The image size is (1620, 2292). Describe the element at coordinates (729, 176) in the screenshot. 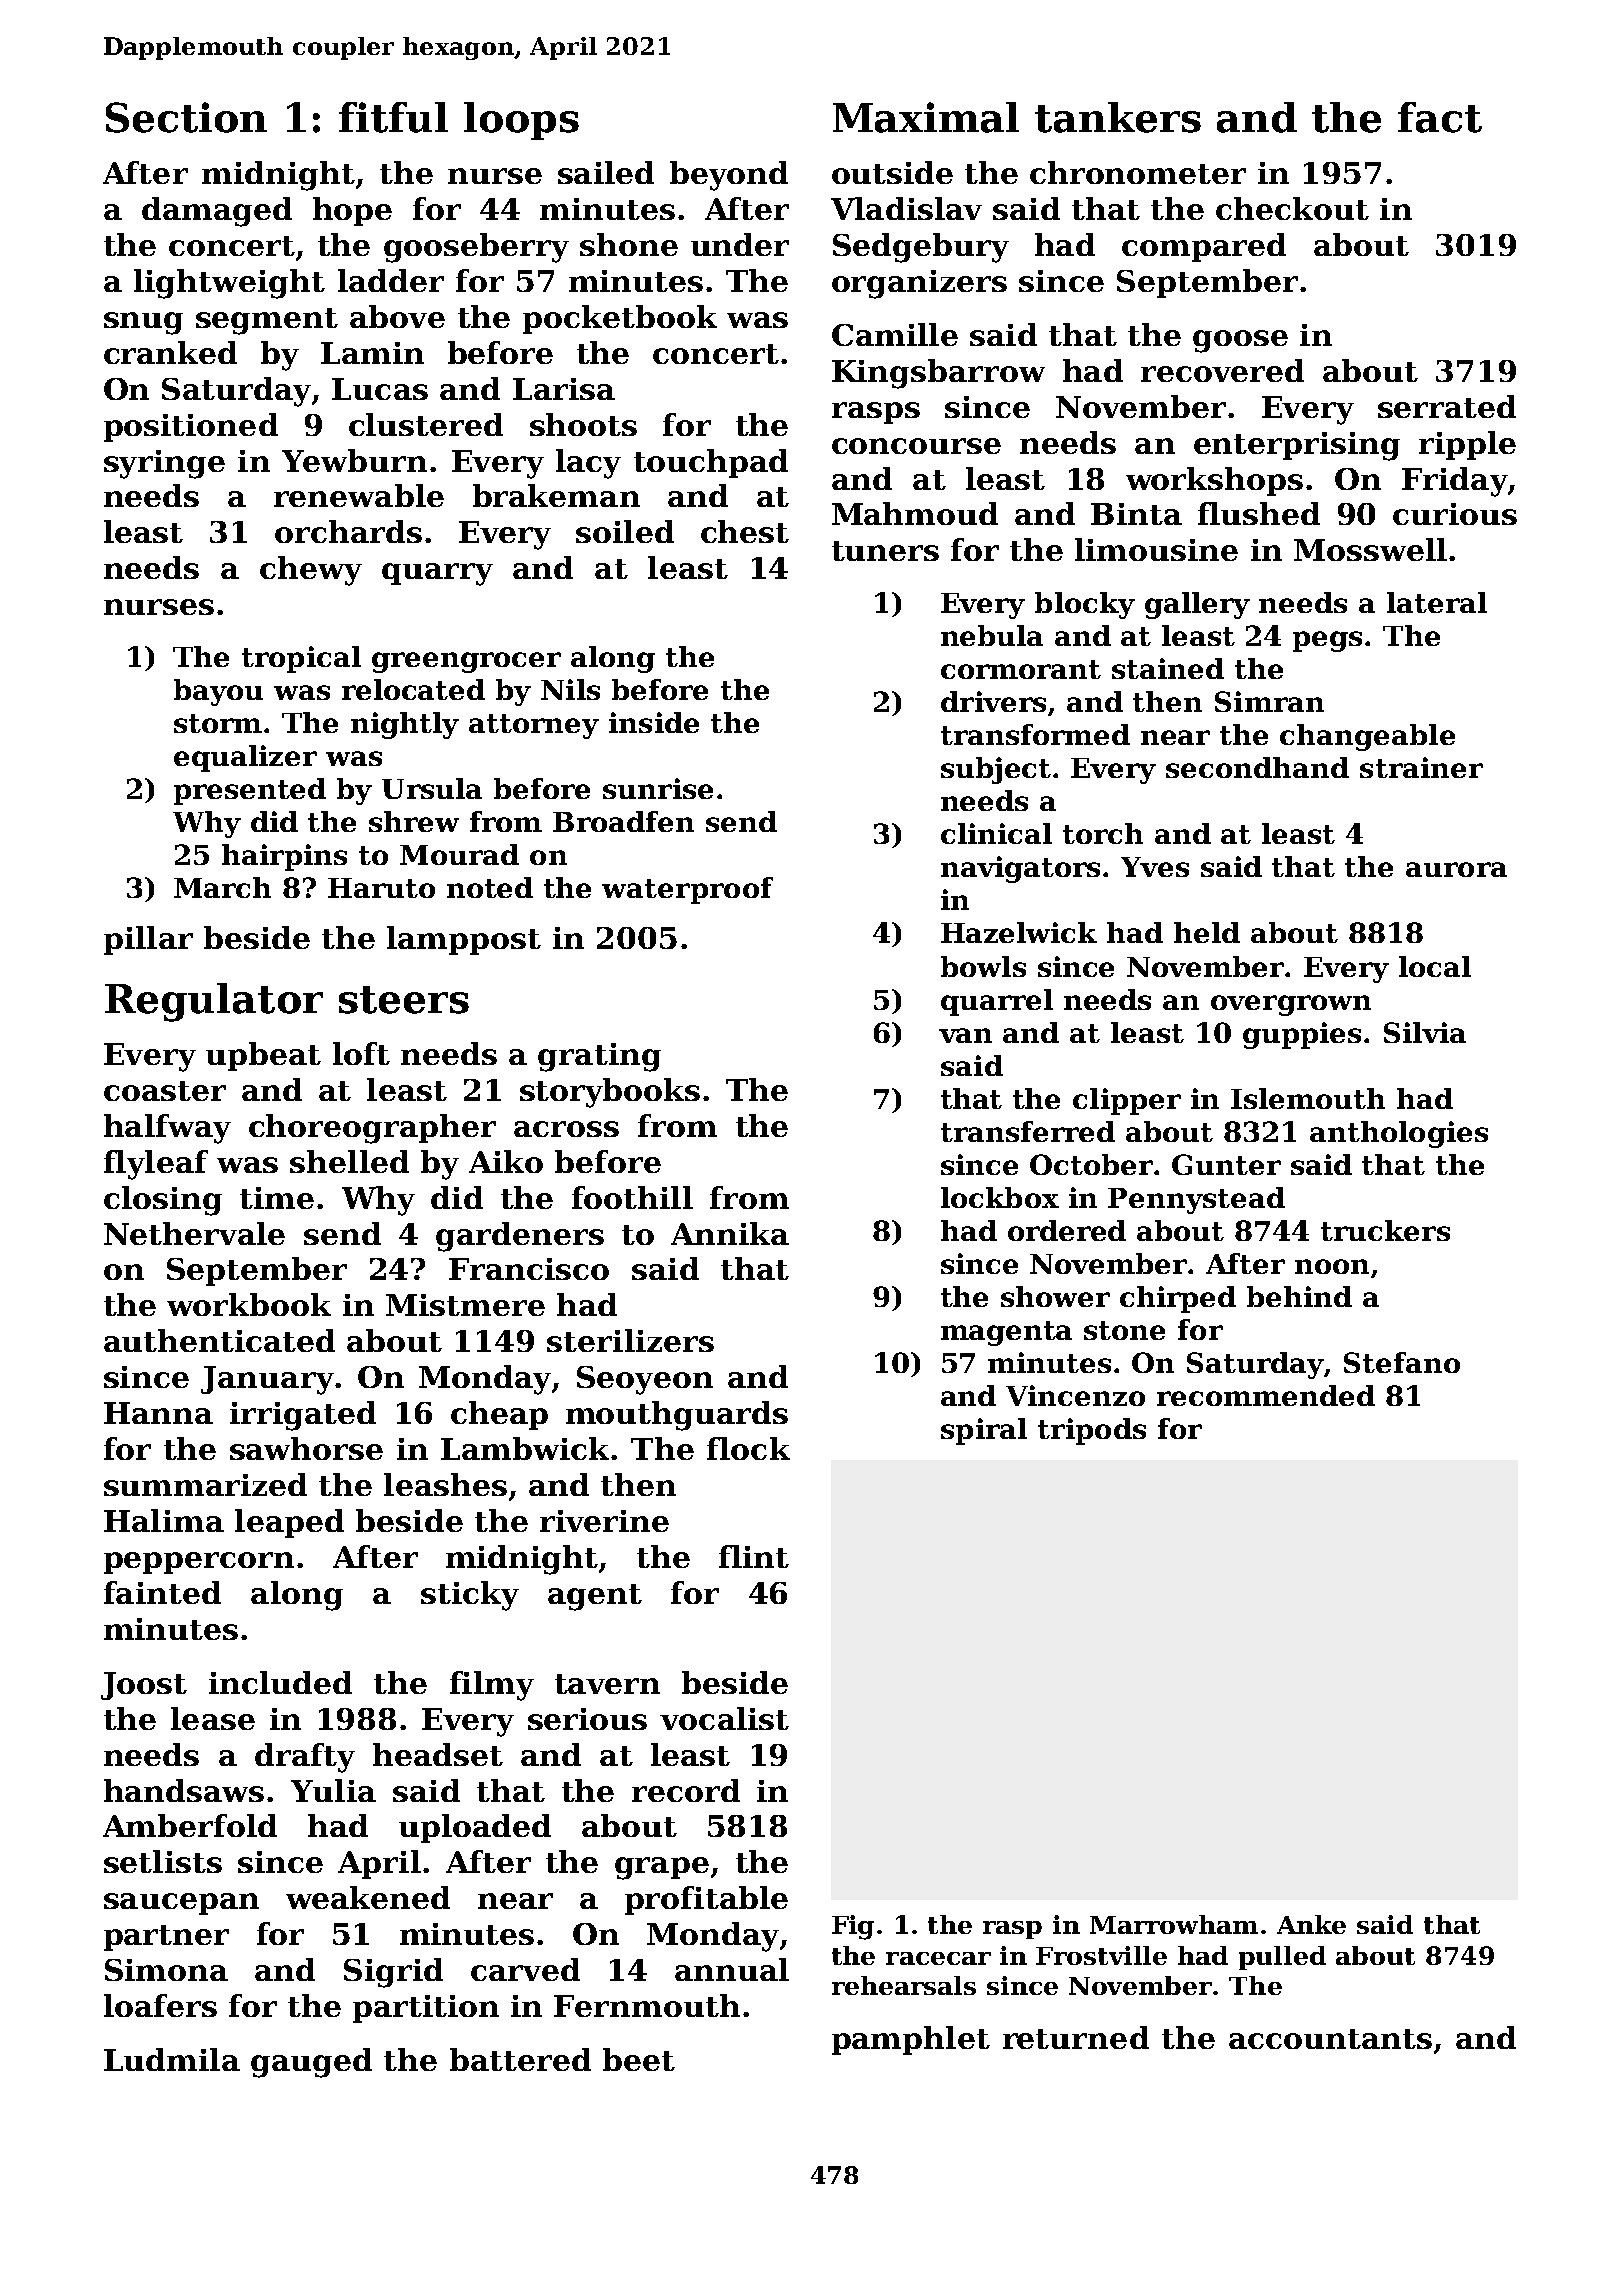

I see `beyond` at that location.
